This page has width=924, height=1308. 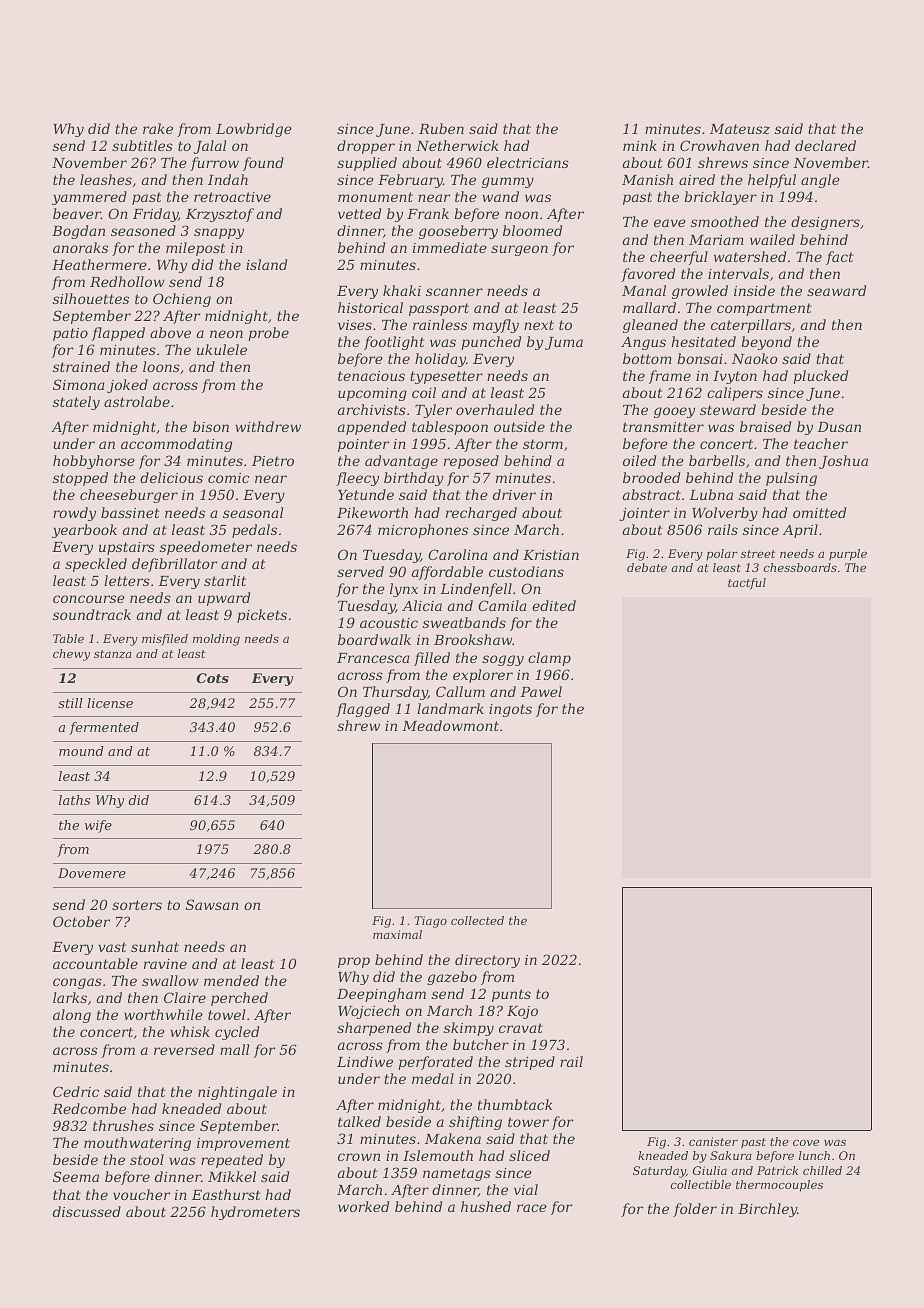 What do you see at coordinates (89, 1108) in the page?
I see `Redcombe` at bounding box center [89, 1108].
